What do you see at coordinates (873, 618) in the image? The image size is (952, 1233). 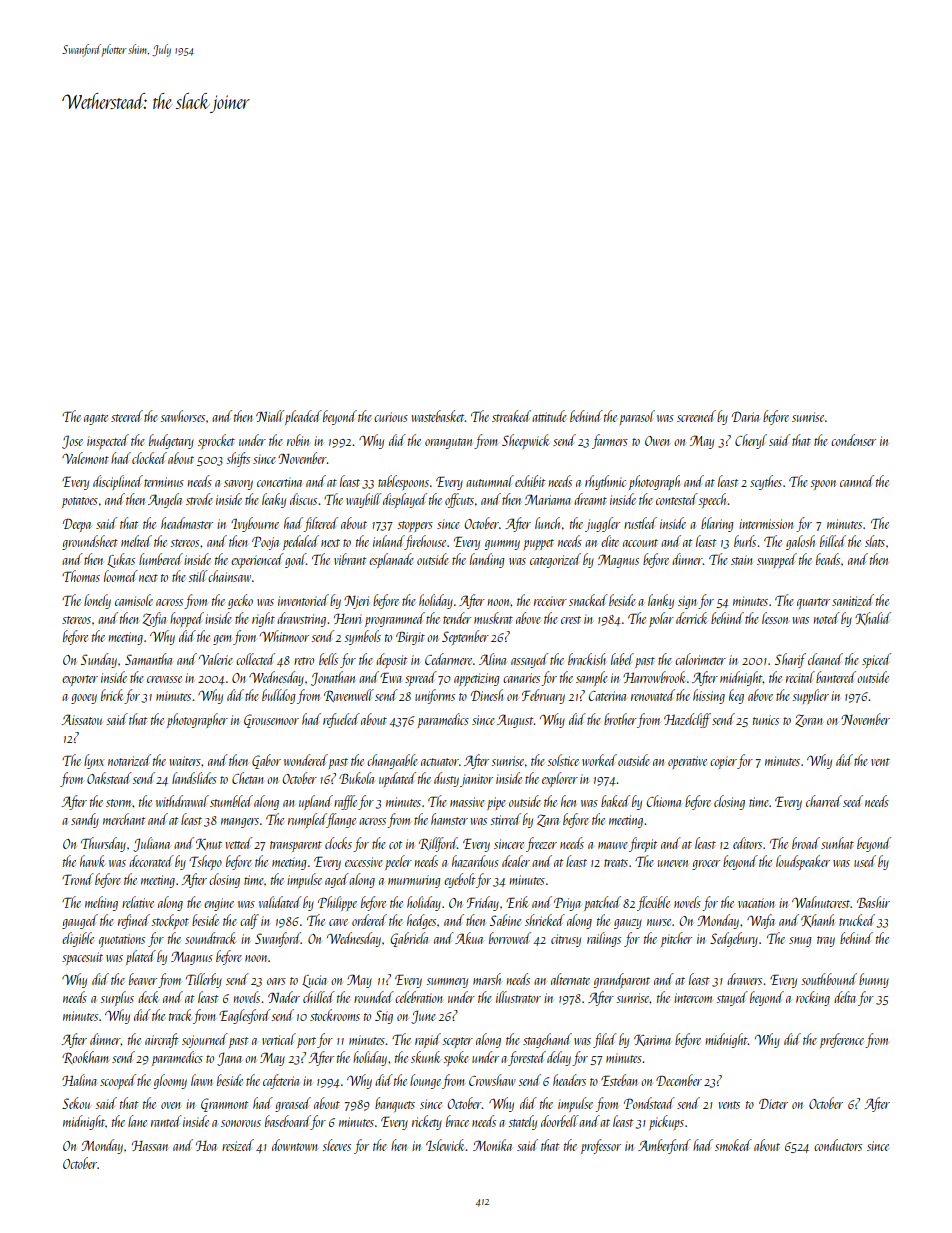 I see `Khalid` at bounding box center [873, 618].
